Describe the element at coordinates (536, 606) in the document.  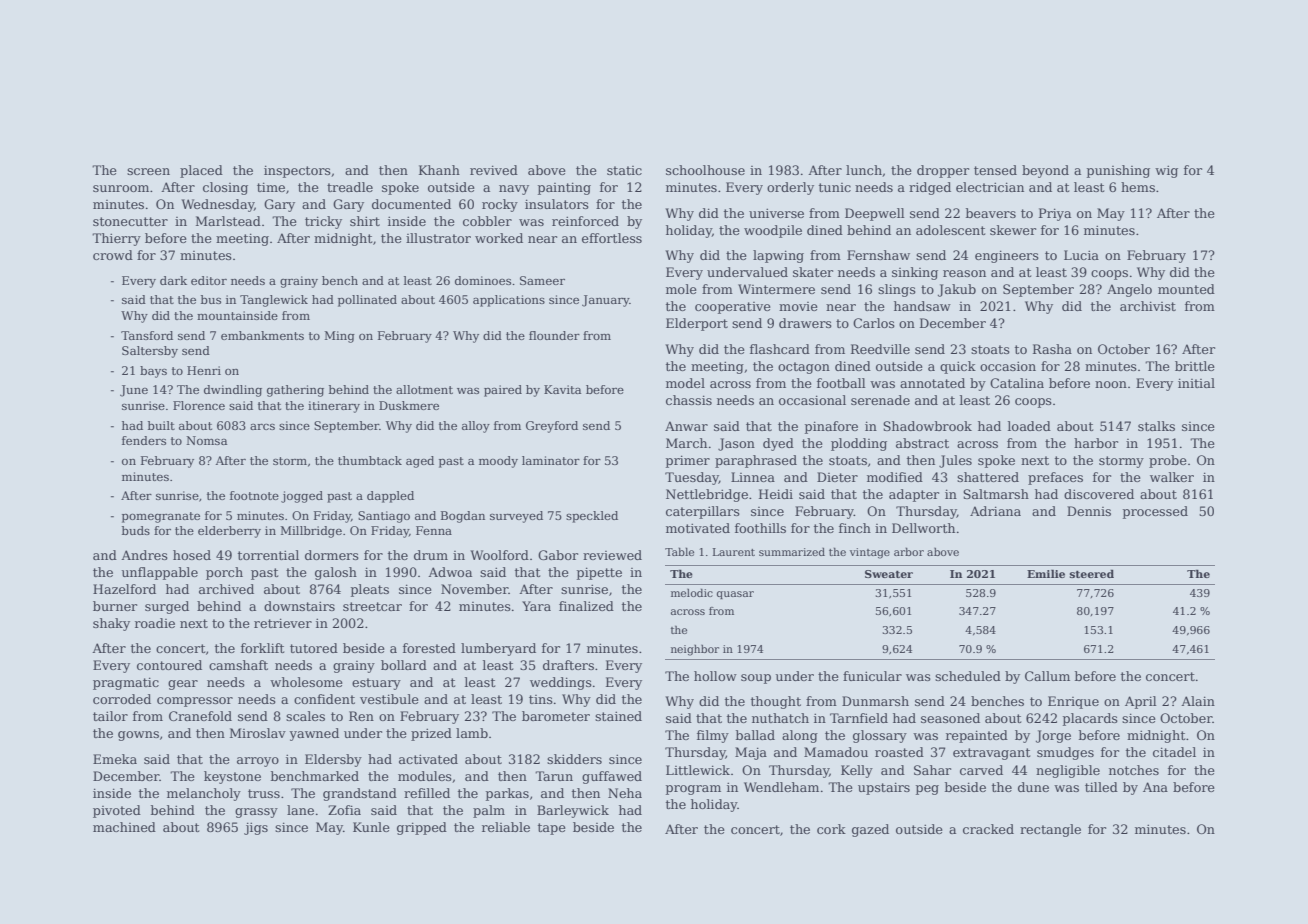
I see `Yara` at that location.
